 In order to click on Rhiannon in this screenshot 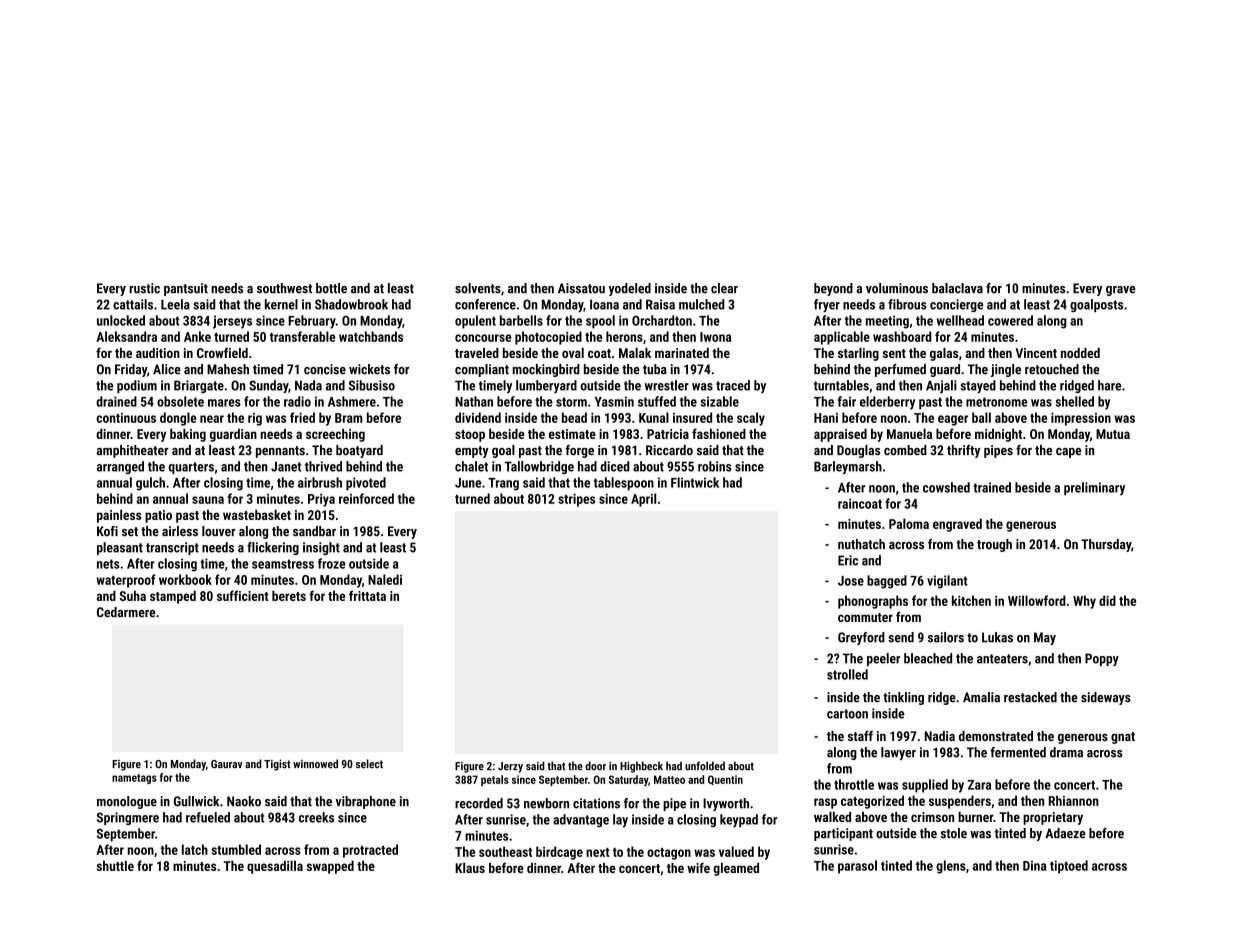, I will do `click(1074, 800)`.
